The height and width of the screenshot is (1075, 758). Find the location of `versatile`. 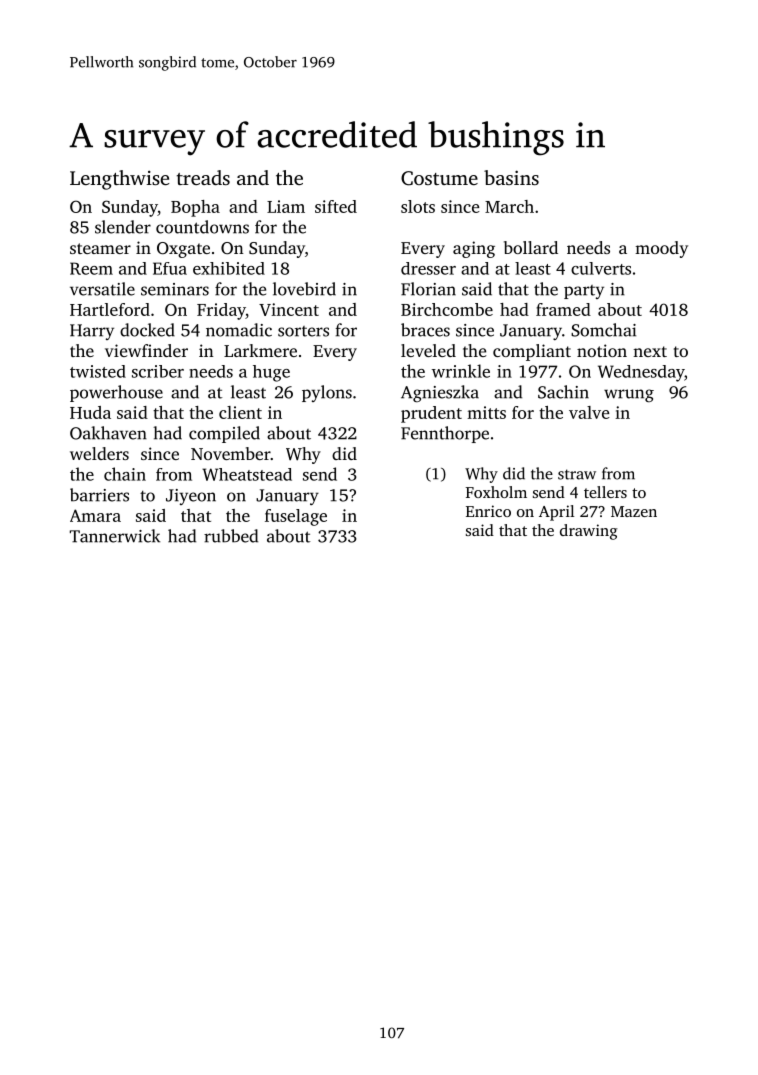

versatile is located at coordinates (102, 289).
